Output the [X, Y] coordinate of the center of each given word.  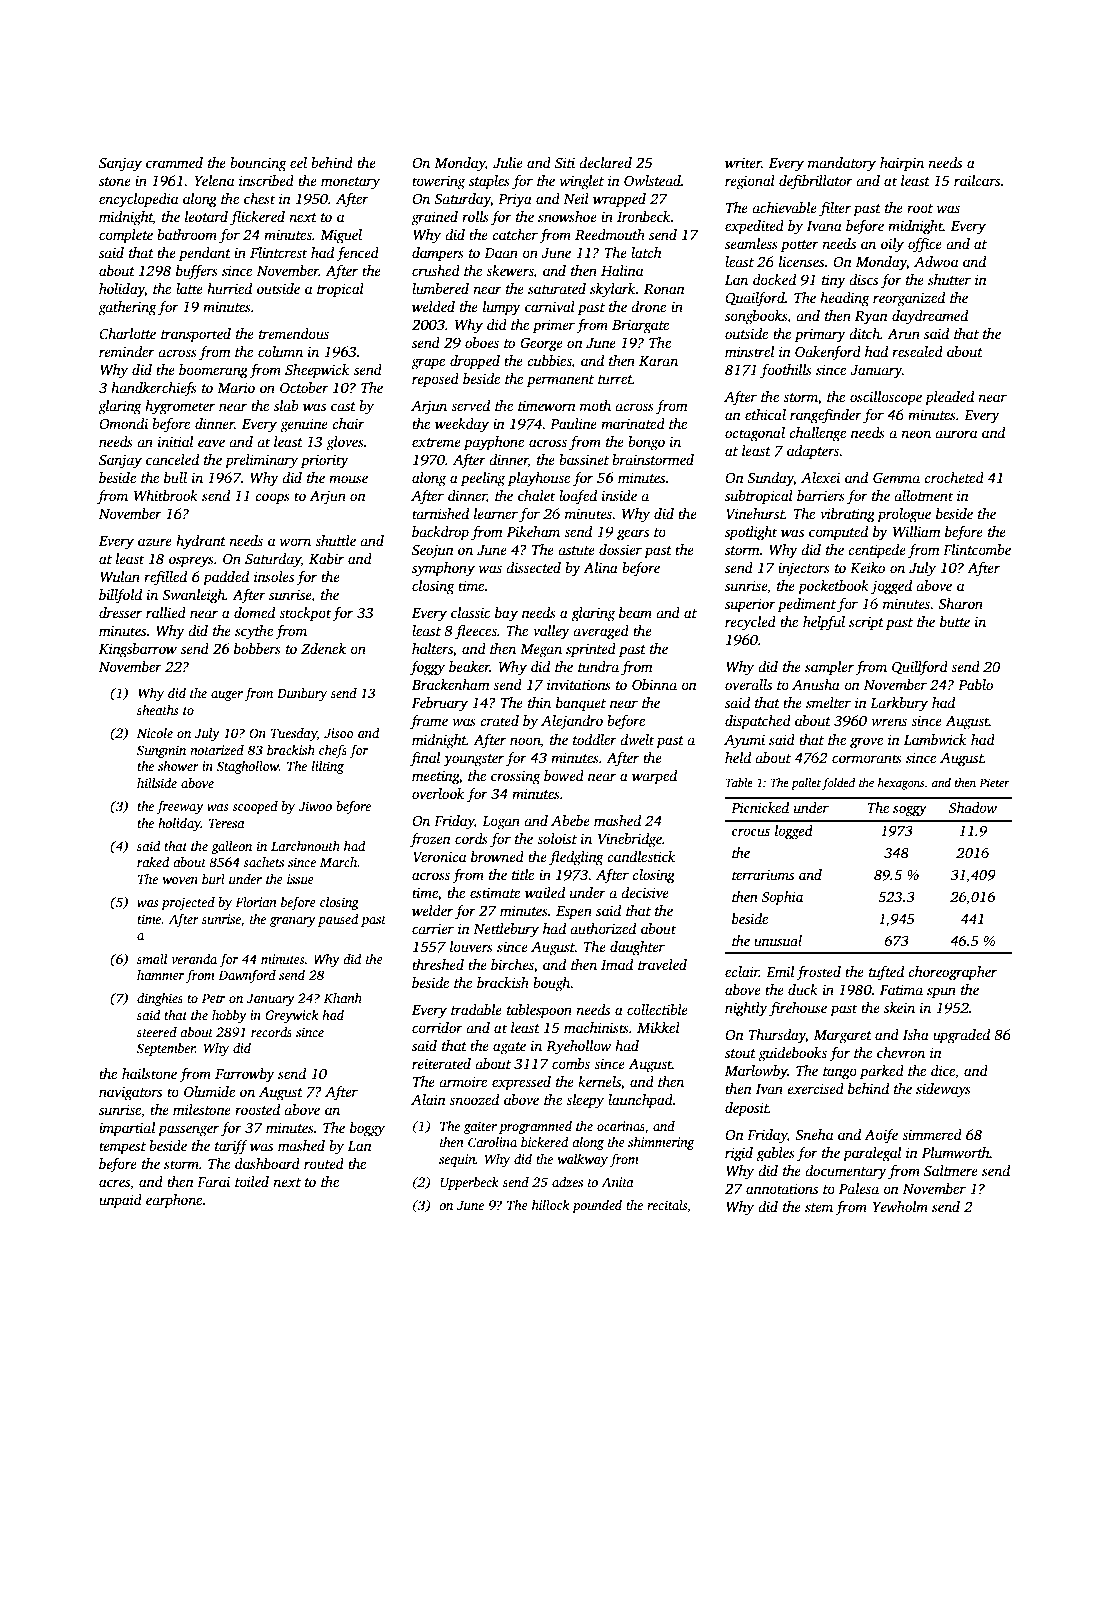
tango [840, 1073]
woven [180, 880]
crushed [436, 270]
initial [175, 441]
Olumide [209, 1091]
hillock [551, 1205]
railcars [977, 180]
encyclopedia [138, 200]
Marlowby [756, 1072]
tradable [476, 1009]
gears [633, 535]
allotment [923, 495]
